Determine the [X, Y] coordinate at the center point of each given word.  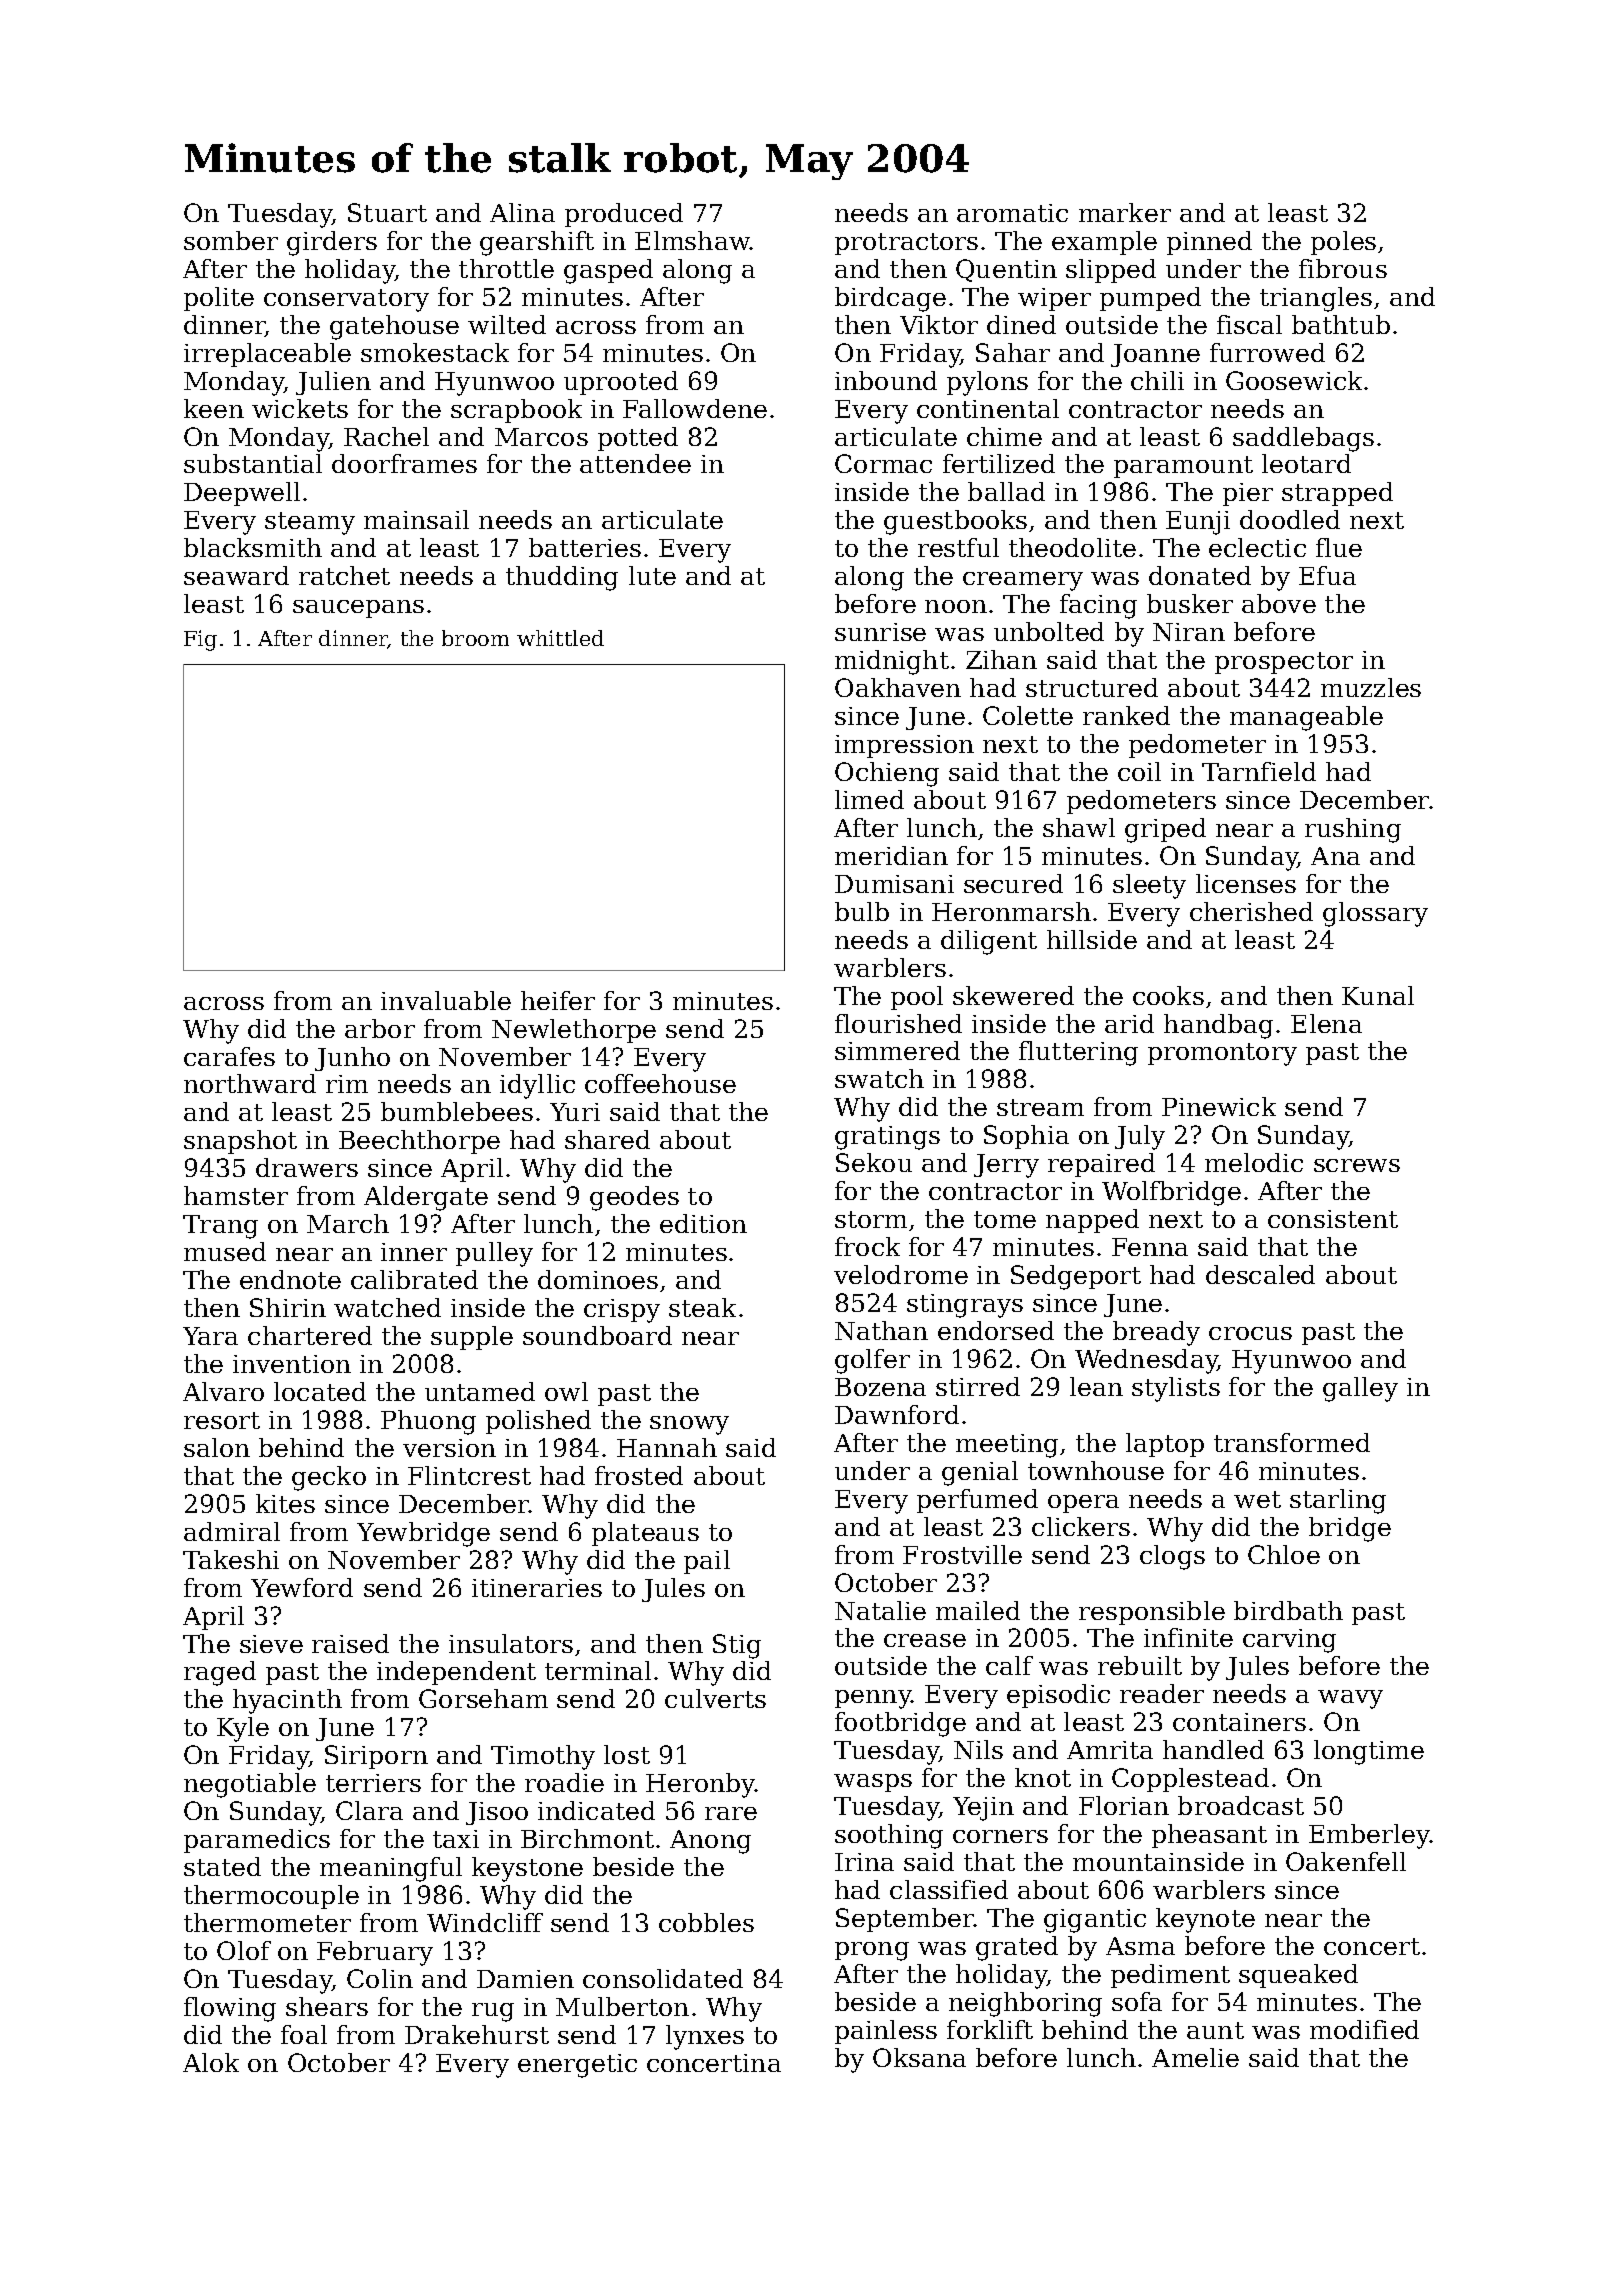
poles [1343, 243]
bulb [862, 911]
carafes [229, 1056]
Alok [211, 2062]
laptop [1165, 1445]
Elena [1326, 1023]
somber [231, 240]
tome [1005, 1219]
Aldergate [426, 1198]
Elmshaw [692, 240]
